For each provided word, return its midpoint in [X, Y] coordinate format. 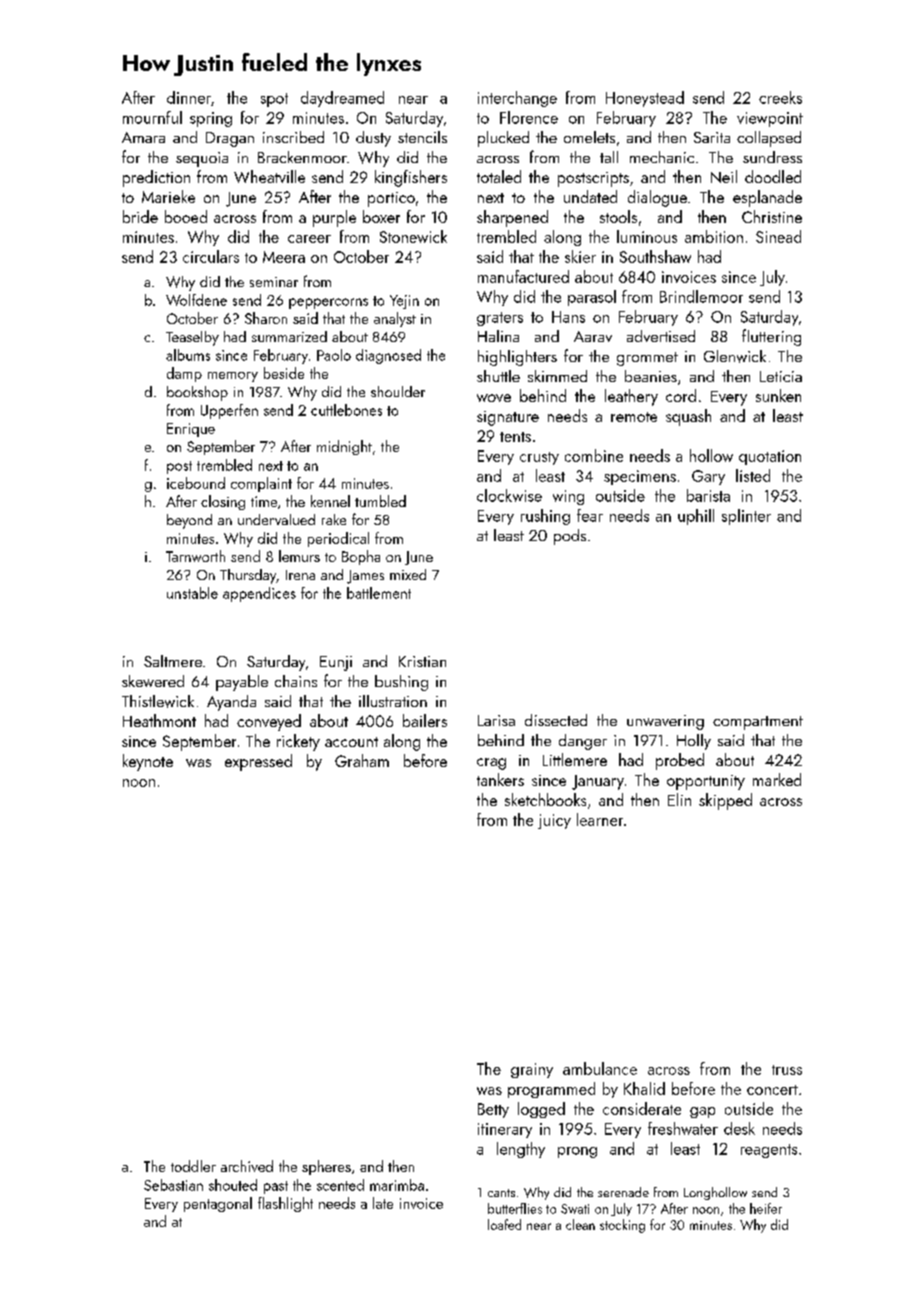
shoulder [398, 391]
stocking [622, 1226]
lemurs [299, 556]
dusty [373, 139]
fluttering [771, 337]
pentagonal [218, 1204]
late [383, 1203]
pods [570, 537]
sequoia [202, 159]
